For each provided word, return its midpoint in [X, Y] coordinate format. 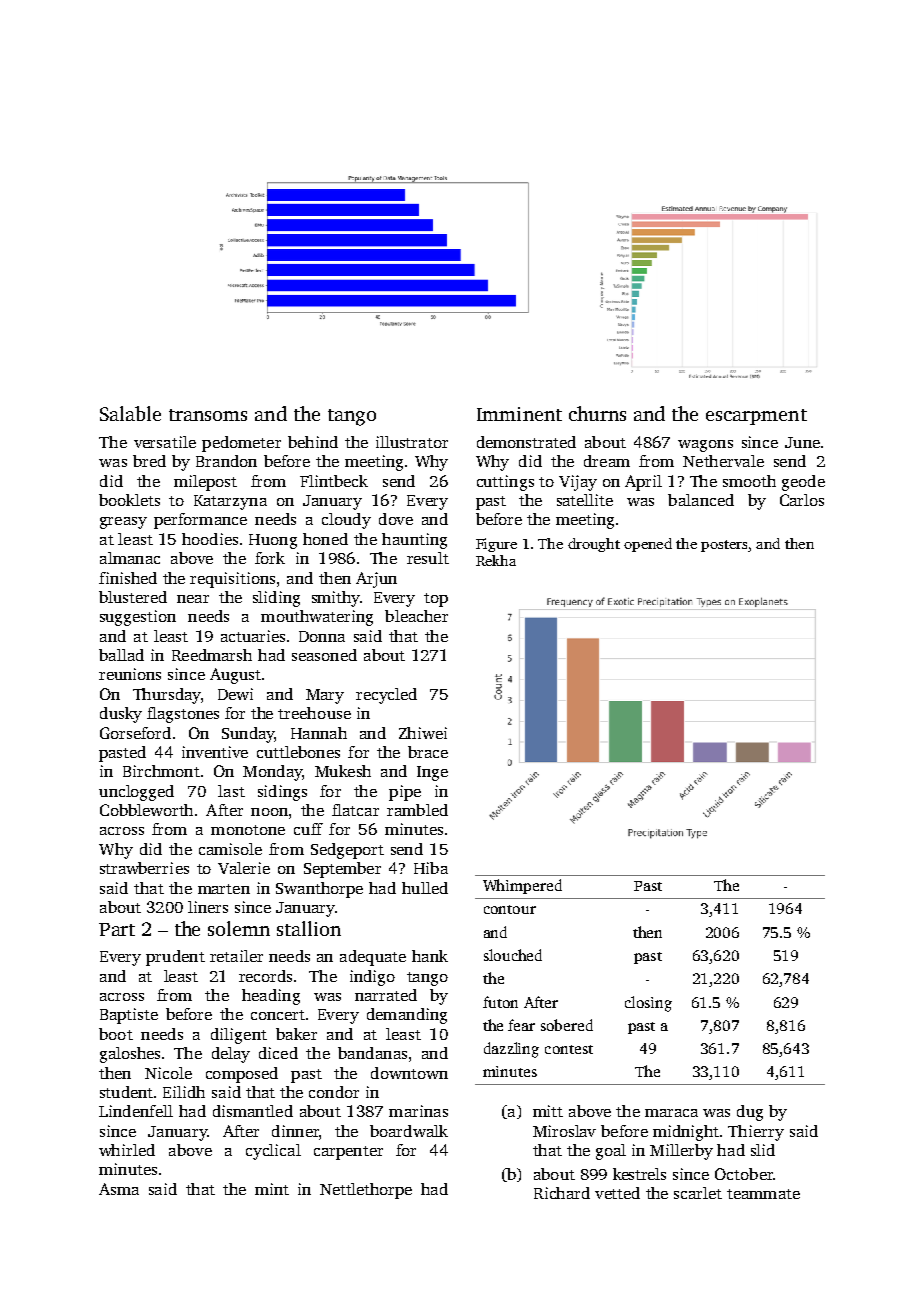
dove [396, 519]
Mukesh [343, 771]
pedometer [241, 444]
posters [724, 546]
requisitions [232, 580]
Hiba [431, 868]
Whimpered [522, 886]
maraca [671, 1113]
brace [428, 752]
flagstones [183, 715]
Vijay [578, 483]
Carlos [802, 500]
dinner [295, 1131]
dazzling [511, 1050]
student [126, 1092]
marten [224, 889]
